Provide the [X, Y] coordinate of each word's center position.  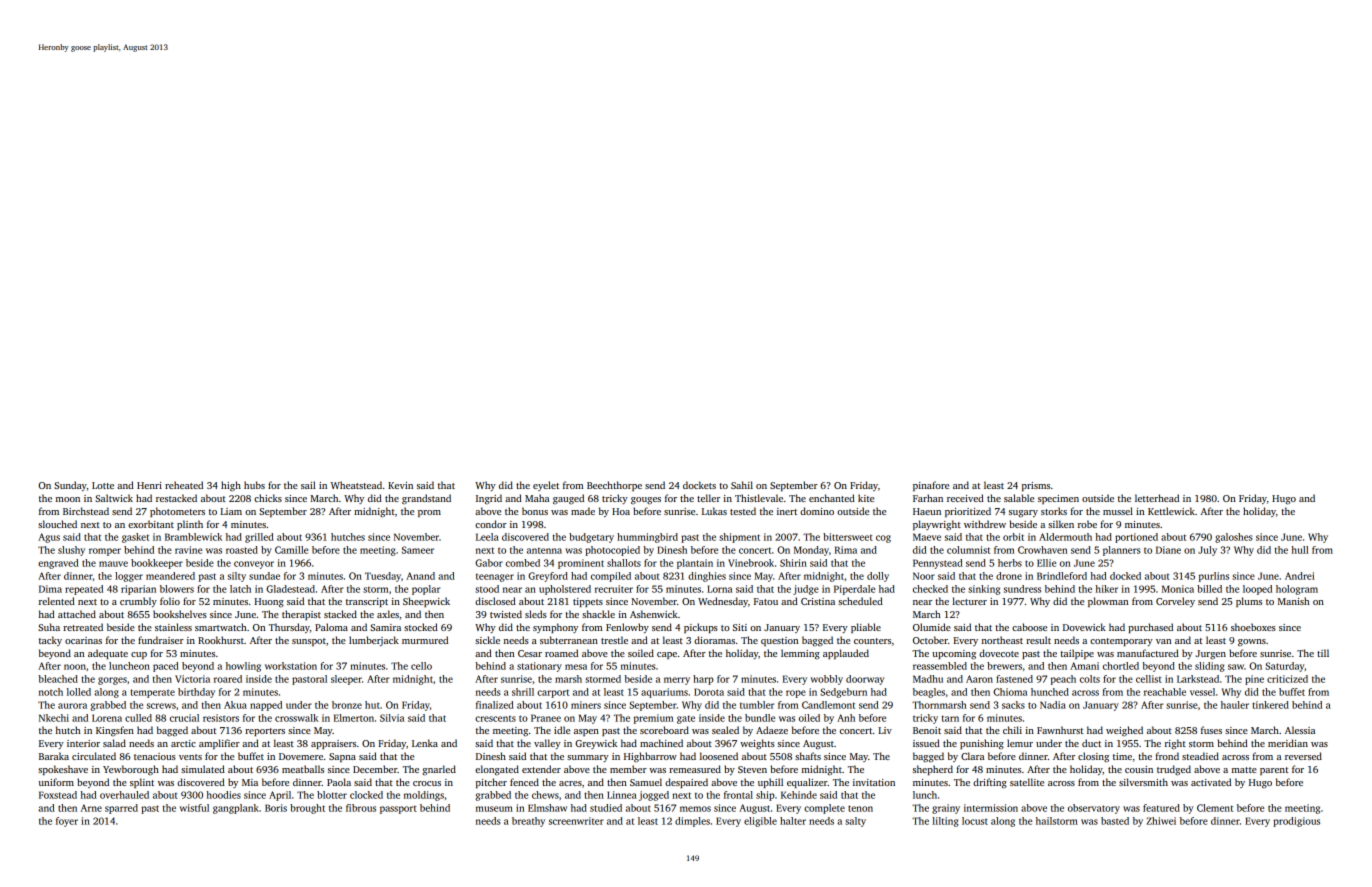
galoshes [1234, 538]
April [280, 796]
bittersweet [848, 537]
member [628, 769]
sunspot [309, 642]
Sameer [418, 550]
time [1122, 756]
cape [667, 655]
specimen [1058, 499]
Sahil [742, 485]
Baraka [54, 756]
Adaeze [772, 730]
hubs [254, 485]
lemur [1020, 743]
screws [161, 706]
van [1164, 641]
